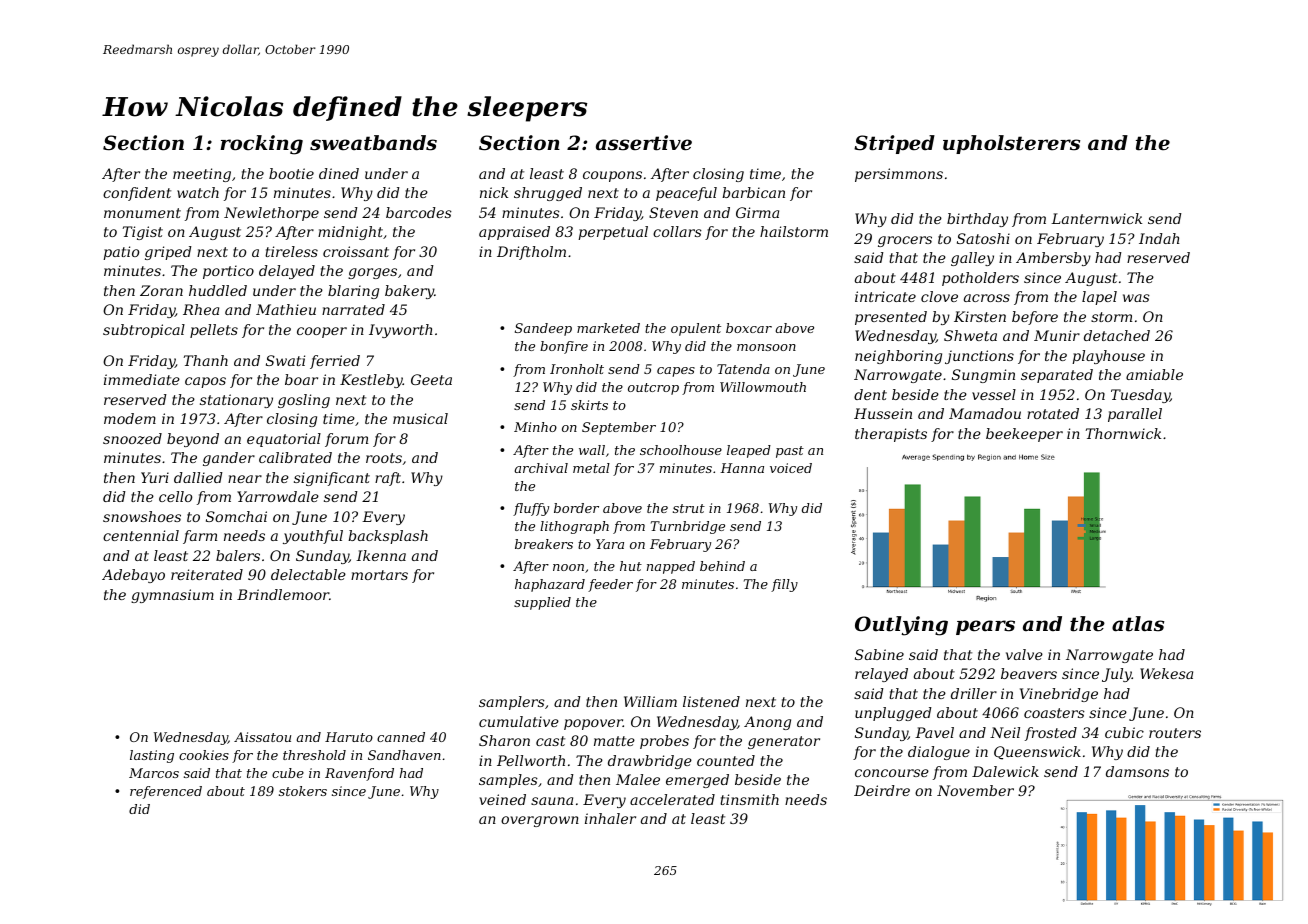 The image size is (1308, 924). I want to click on rocking, so click(261, 145).
